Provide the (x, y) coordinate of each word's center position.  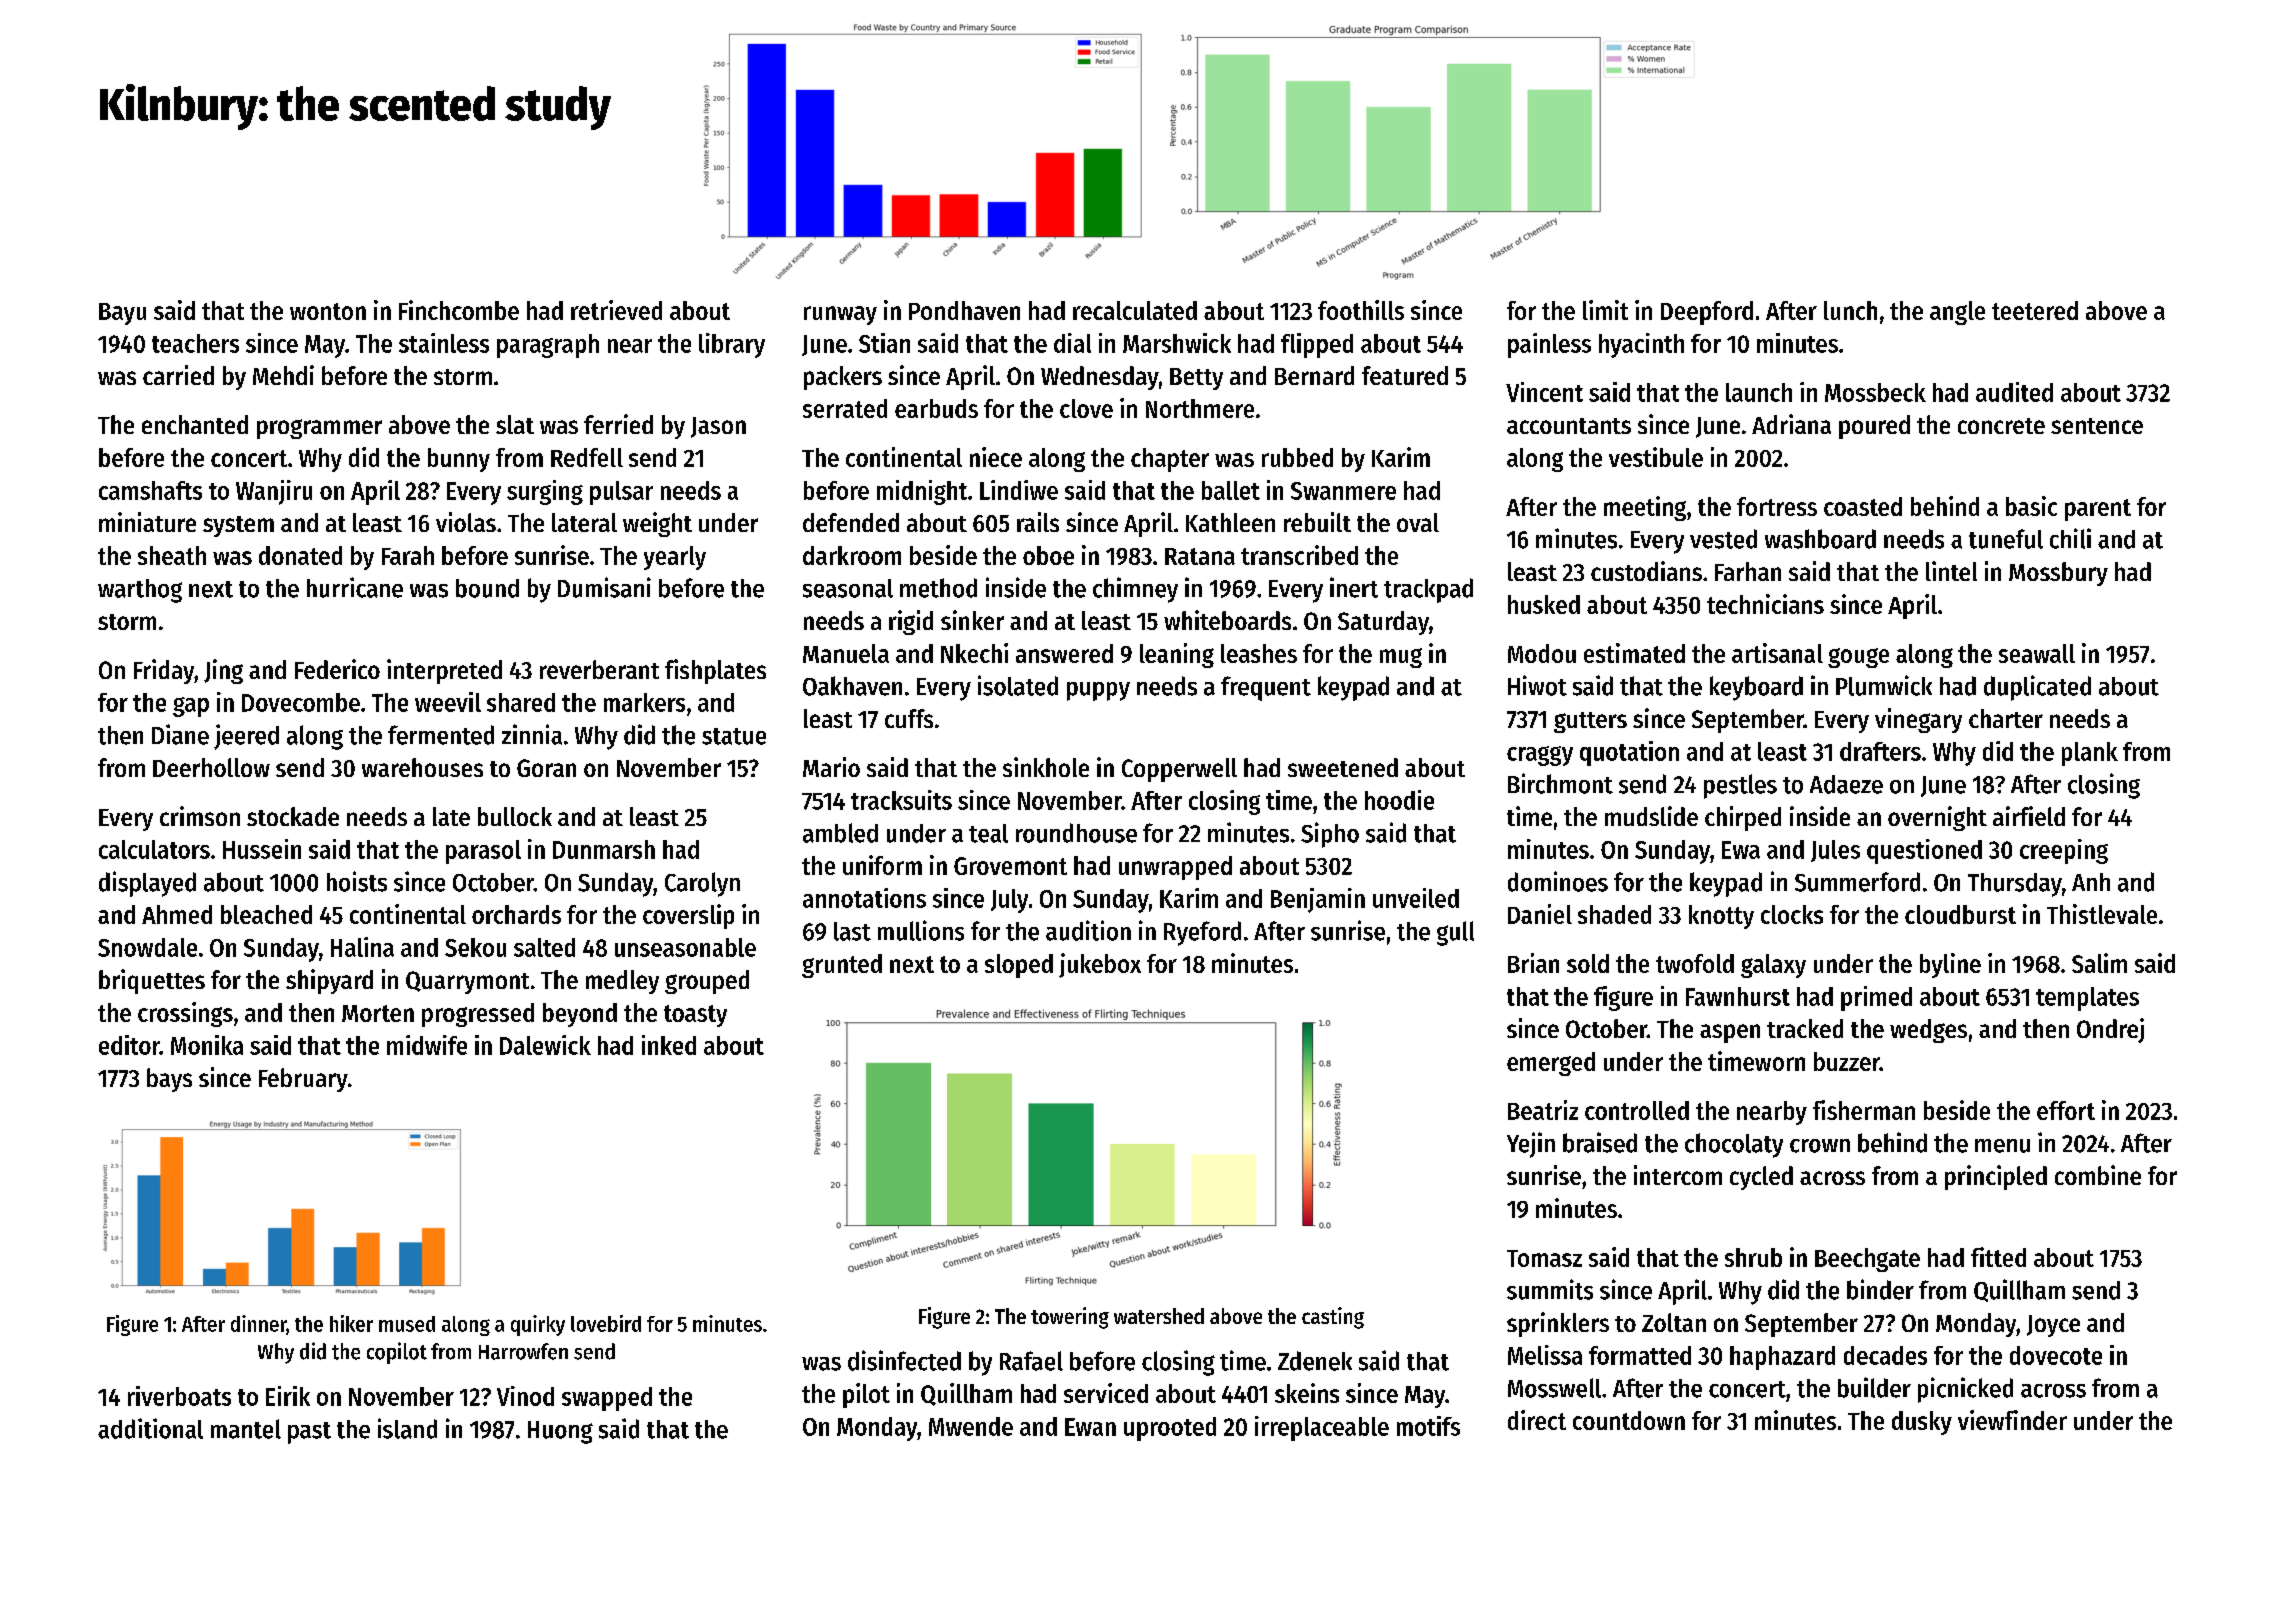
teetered (2035, 310)
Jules (1835, 851)
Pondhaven (964, 310)
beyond (580, 1015)
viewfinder (2012, 1420)
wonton (328, 311)
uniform (882, 865)
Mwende (971, 1426)
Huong (560, 1432)
